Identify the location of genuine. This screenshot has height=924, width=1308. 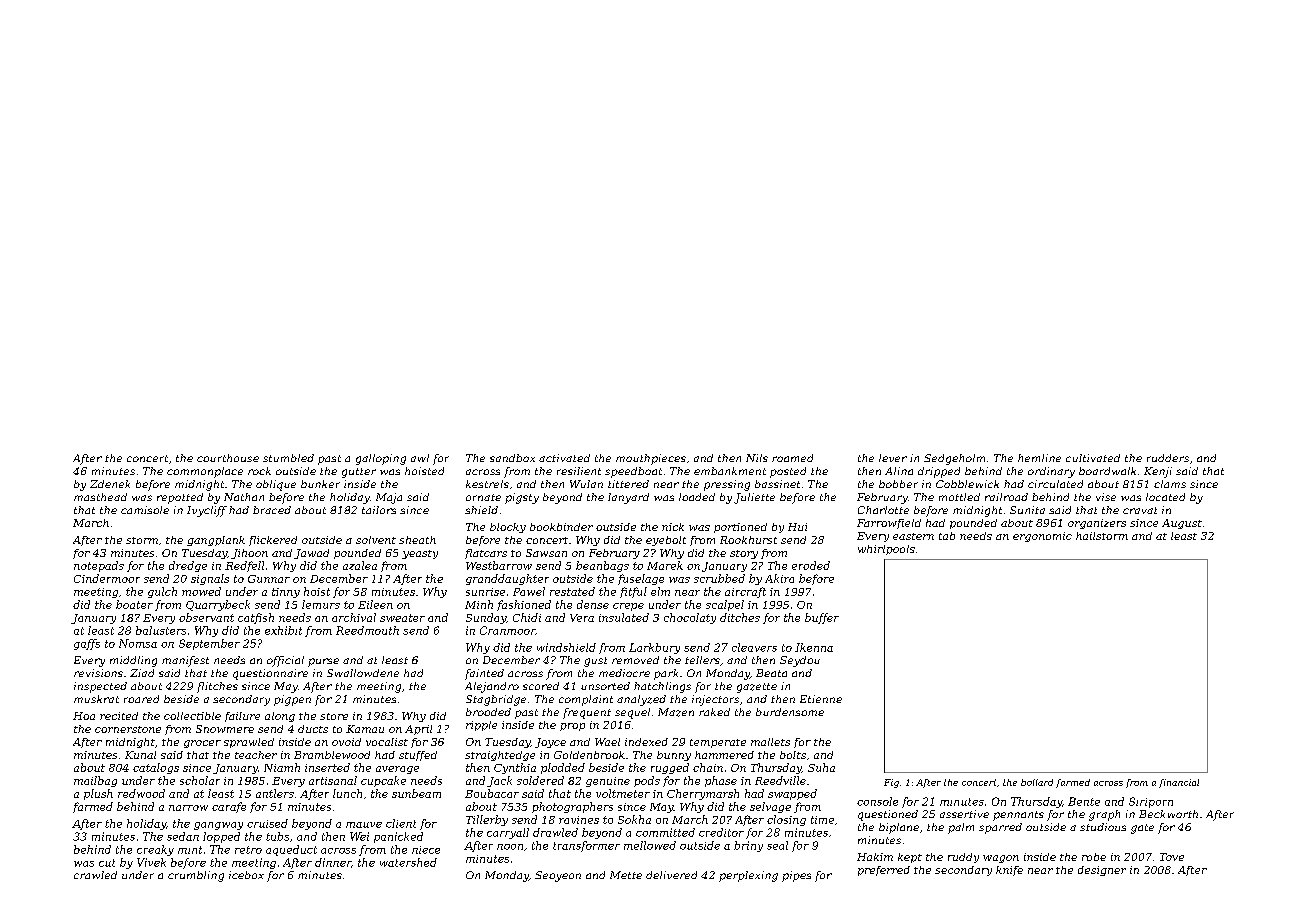
(608, 782).
